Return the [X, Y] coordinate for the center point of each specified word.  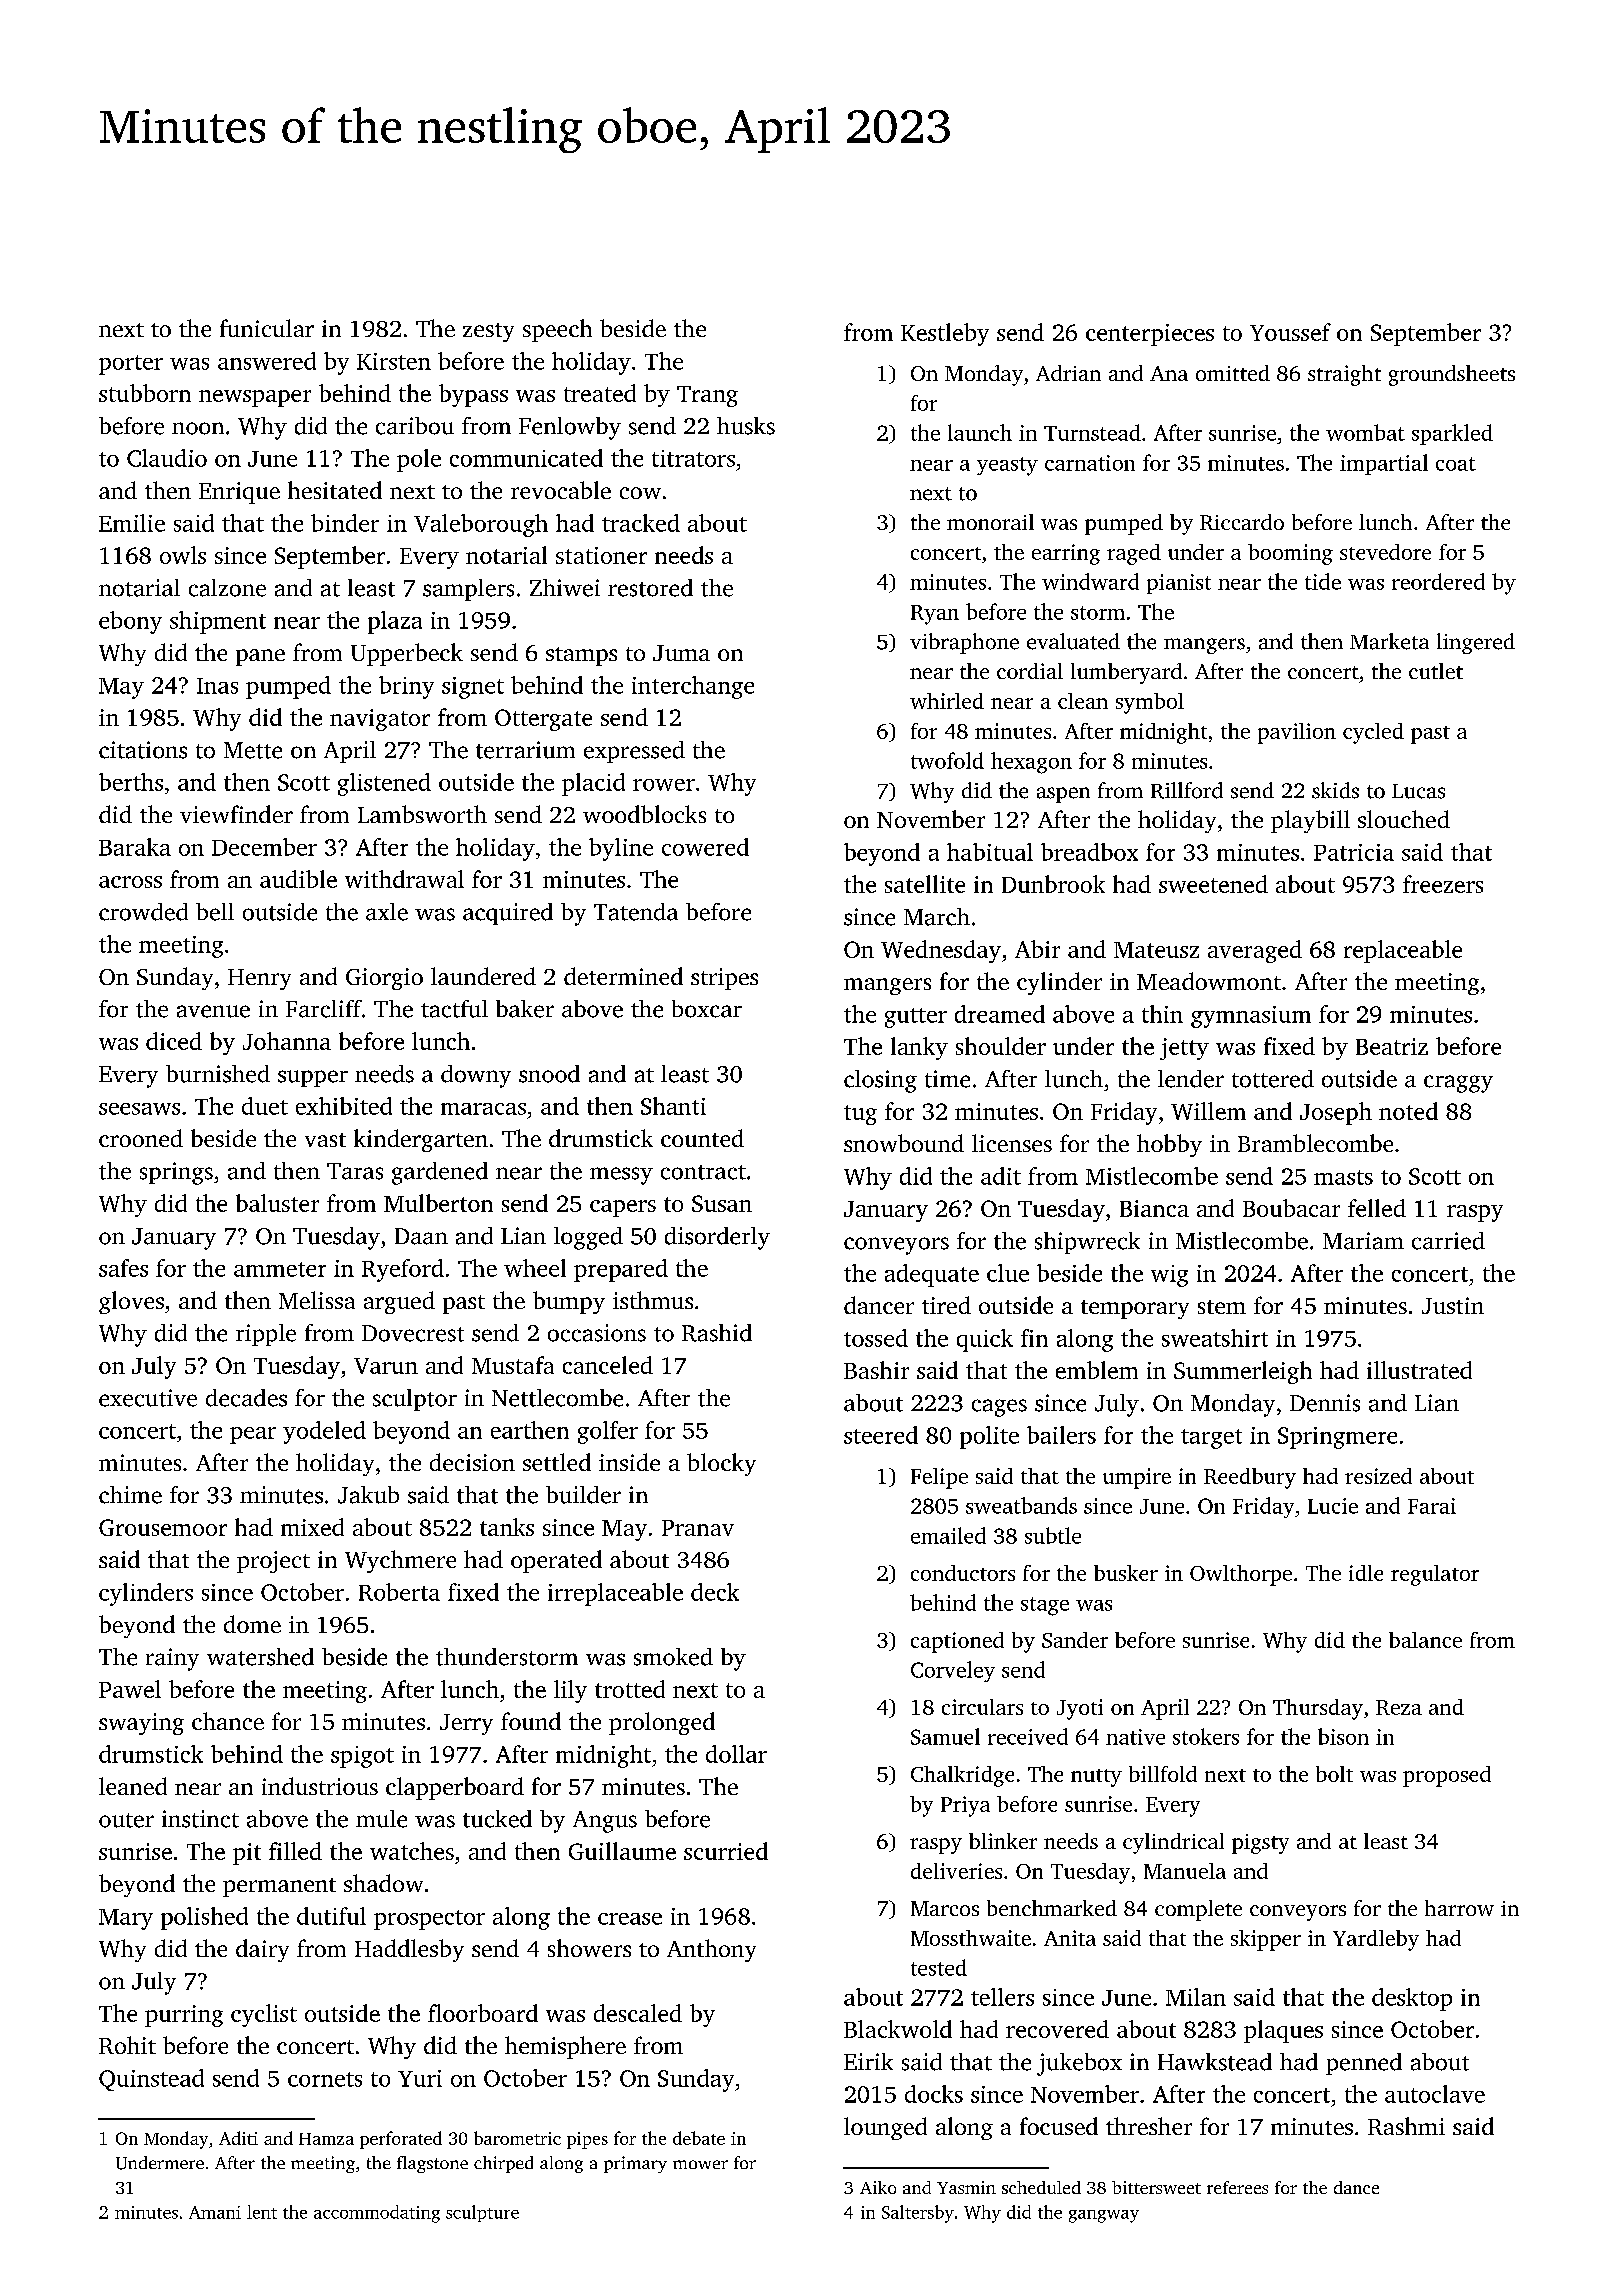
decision [472, 1462]
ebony [130, 622]
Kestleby [945, 334]
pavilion [1297, 733]
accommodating [377, 2214]
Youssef [1290, 332]
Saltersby [918, 2214]
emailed [948, 1535]
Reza [1399, 1707]
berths [131, 782]
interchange [693, 687]
